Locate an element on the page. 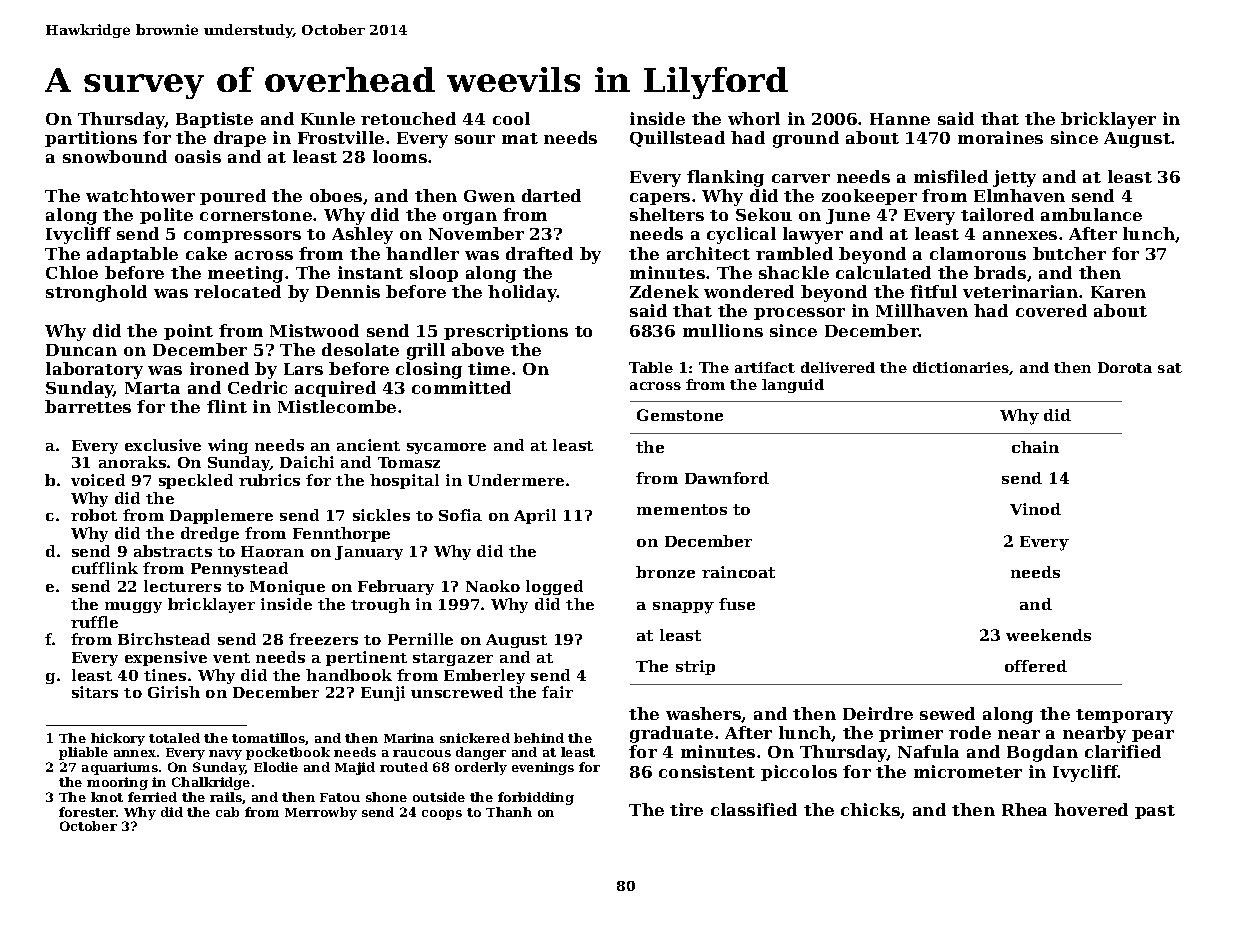  forester is located at coordinates (88, 812).
